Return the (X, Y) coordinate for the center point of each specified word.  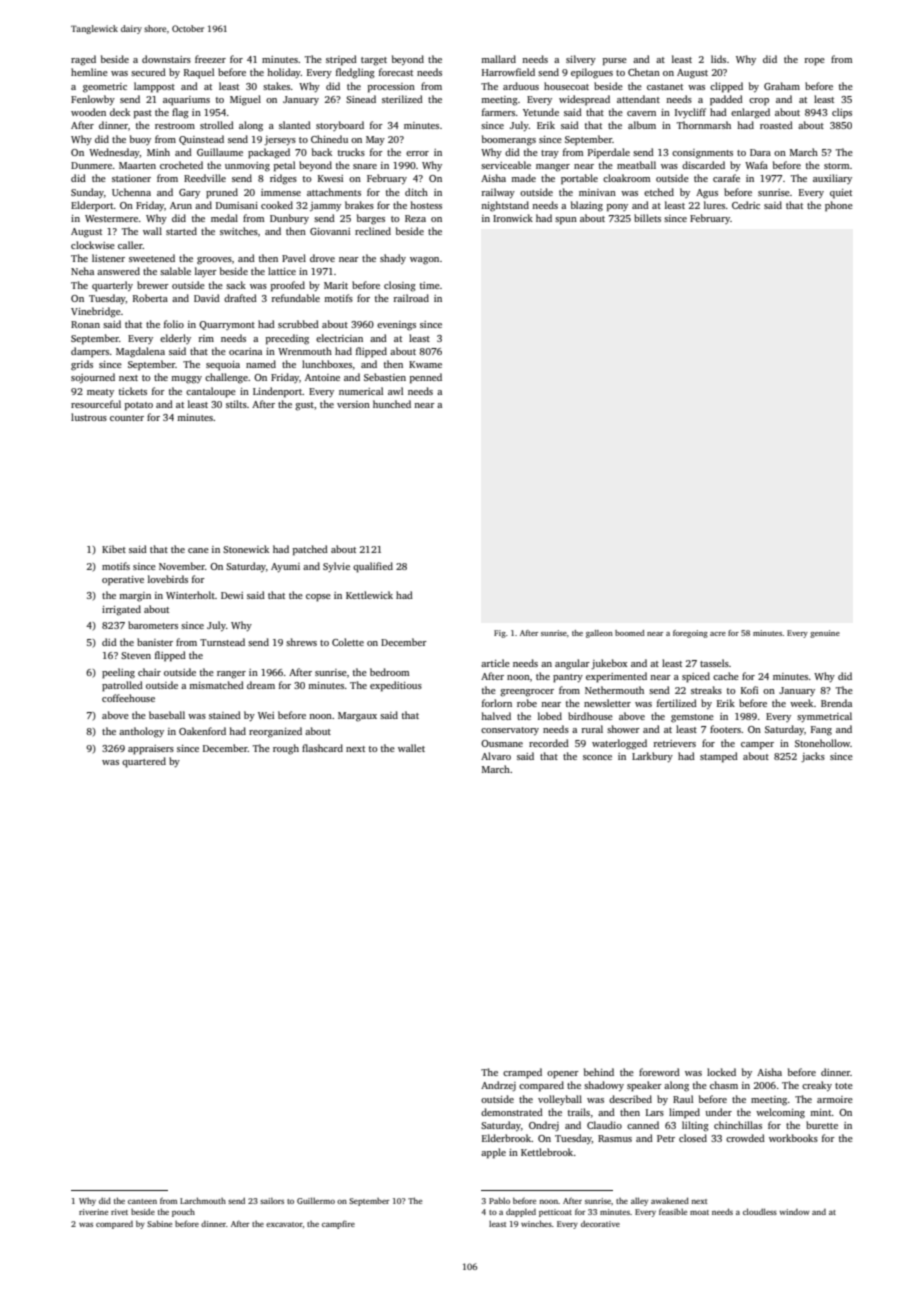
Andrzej (498, 1086)
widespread (584, 100)
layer (206, 272)
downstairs (166, 59)
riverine (93, 1212)
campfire (338, 1224)
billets (647, 218)
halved (496, 716)
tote (844, 1086)
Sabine (159, 1223)
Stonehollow (822, 743)
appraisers (151, 750)
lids (718, 59)
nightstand (505, 206)
